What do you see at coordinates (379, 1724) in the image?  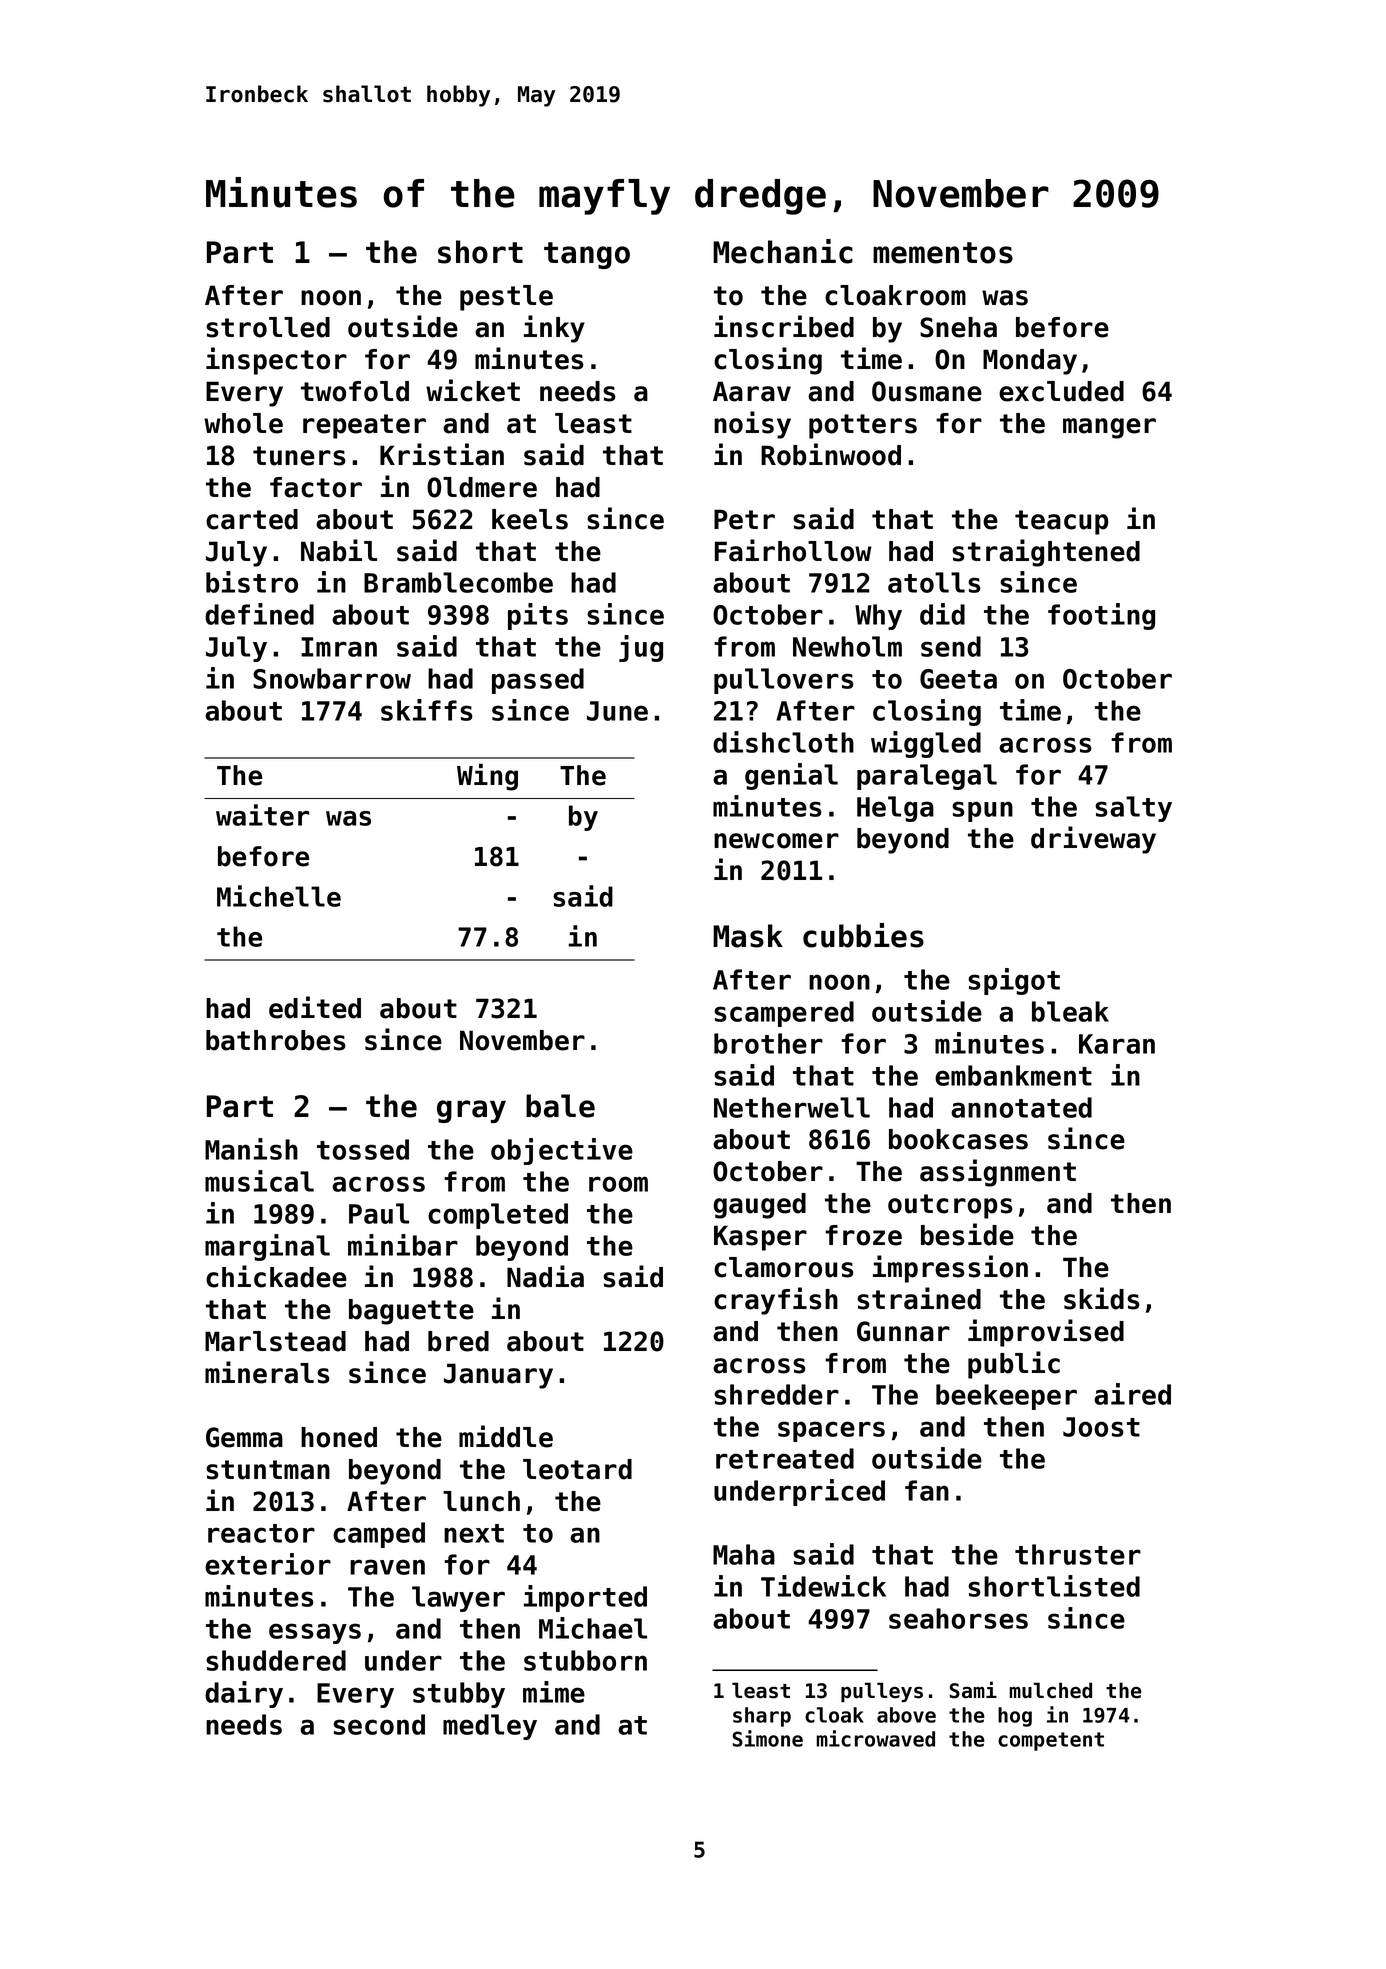 I see `second` at bounding box center [379, 1724].
